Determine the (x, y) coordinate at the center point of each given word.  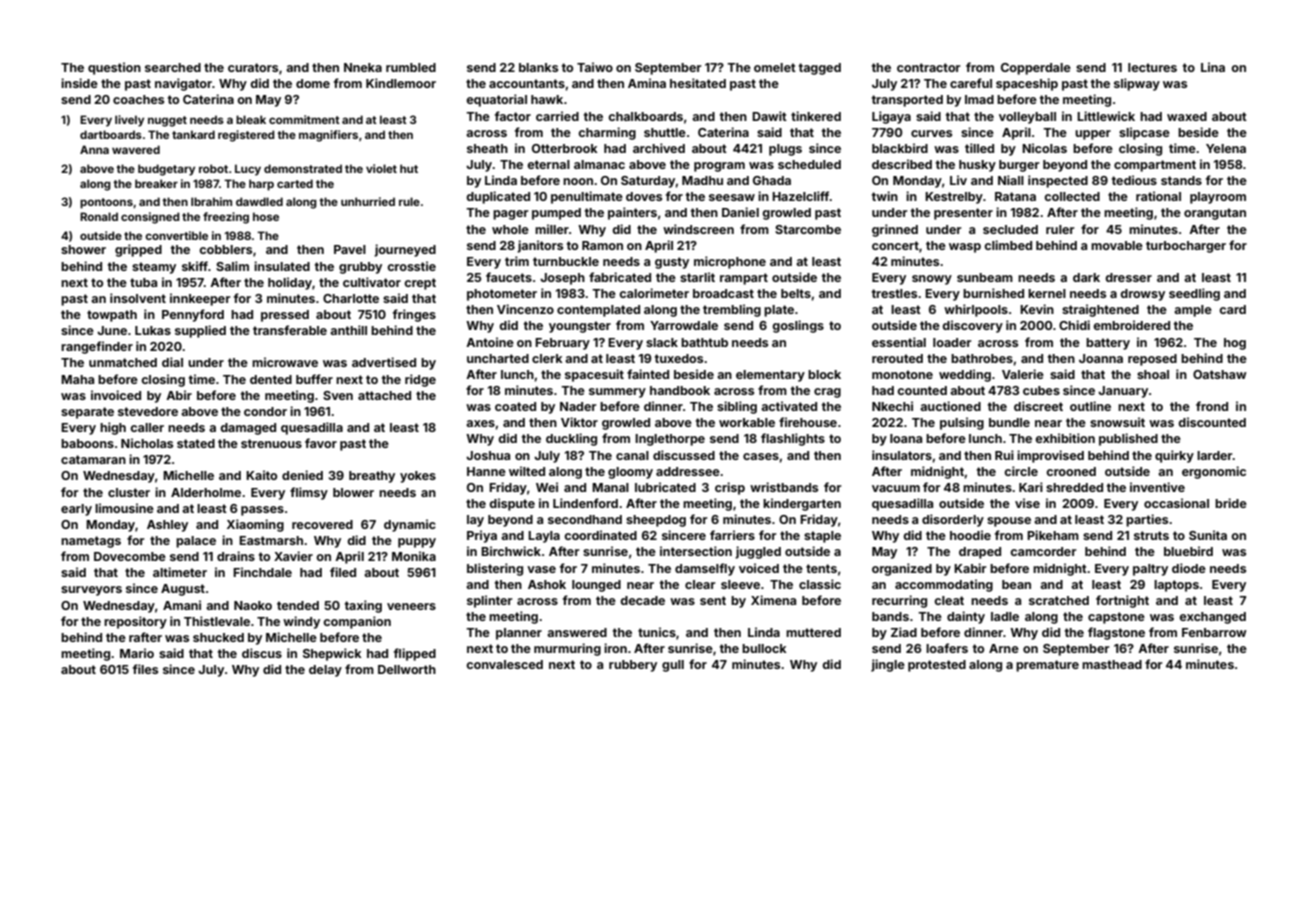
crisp (730, 488)
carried (557, 116)
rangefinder (97, 347)
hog (1235, 344)
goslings (798, 326)
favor (321, 443)
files (145, 669)
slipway (1137, 84)
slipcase (1144, 133)
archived (659, 148)
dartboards (111, 134)
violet (381, 168)
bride (1231, 503)
